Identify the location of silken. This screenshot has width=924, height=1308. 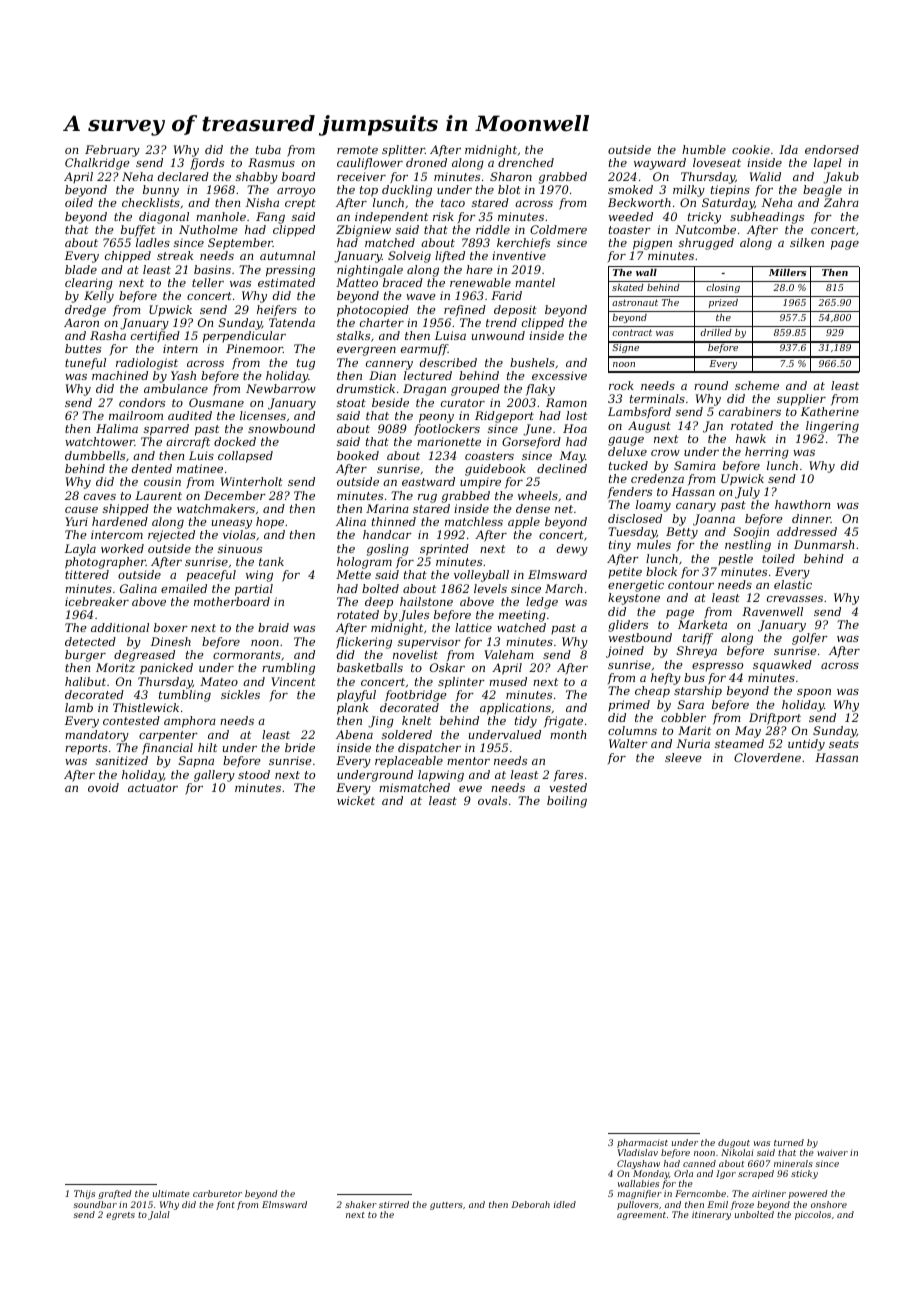
(807, 242).
